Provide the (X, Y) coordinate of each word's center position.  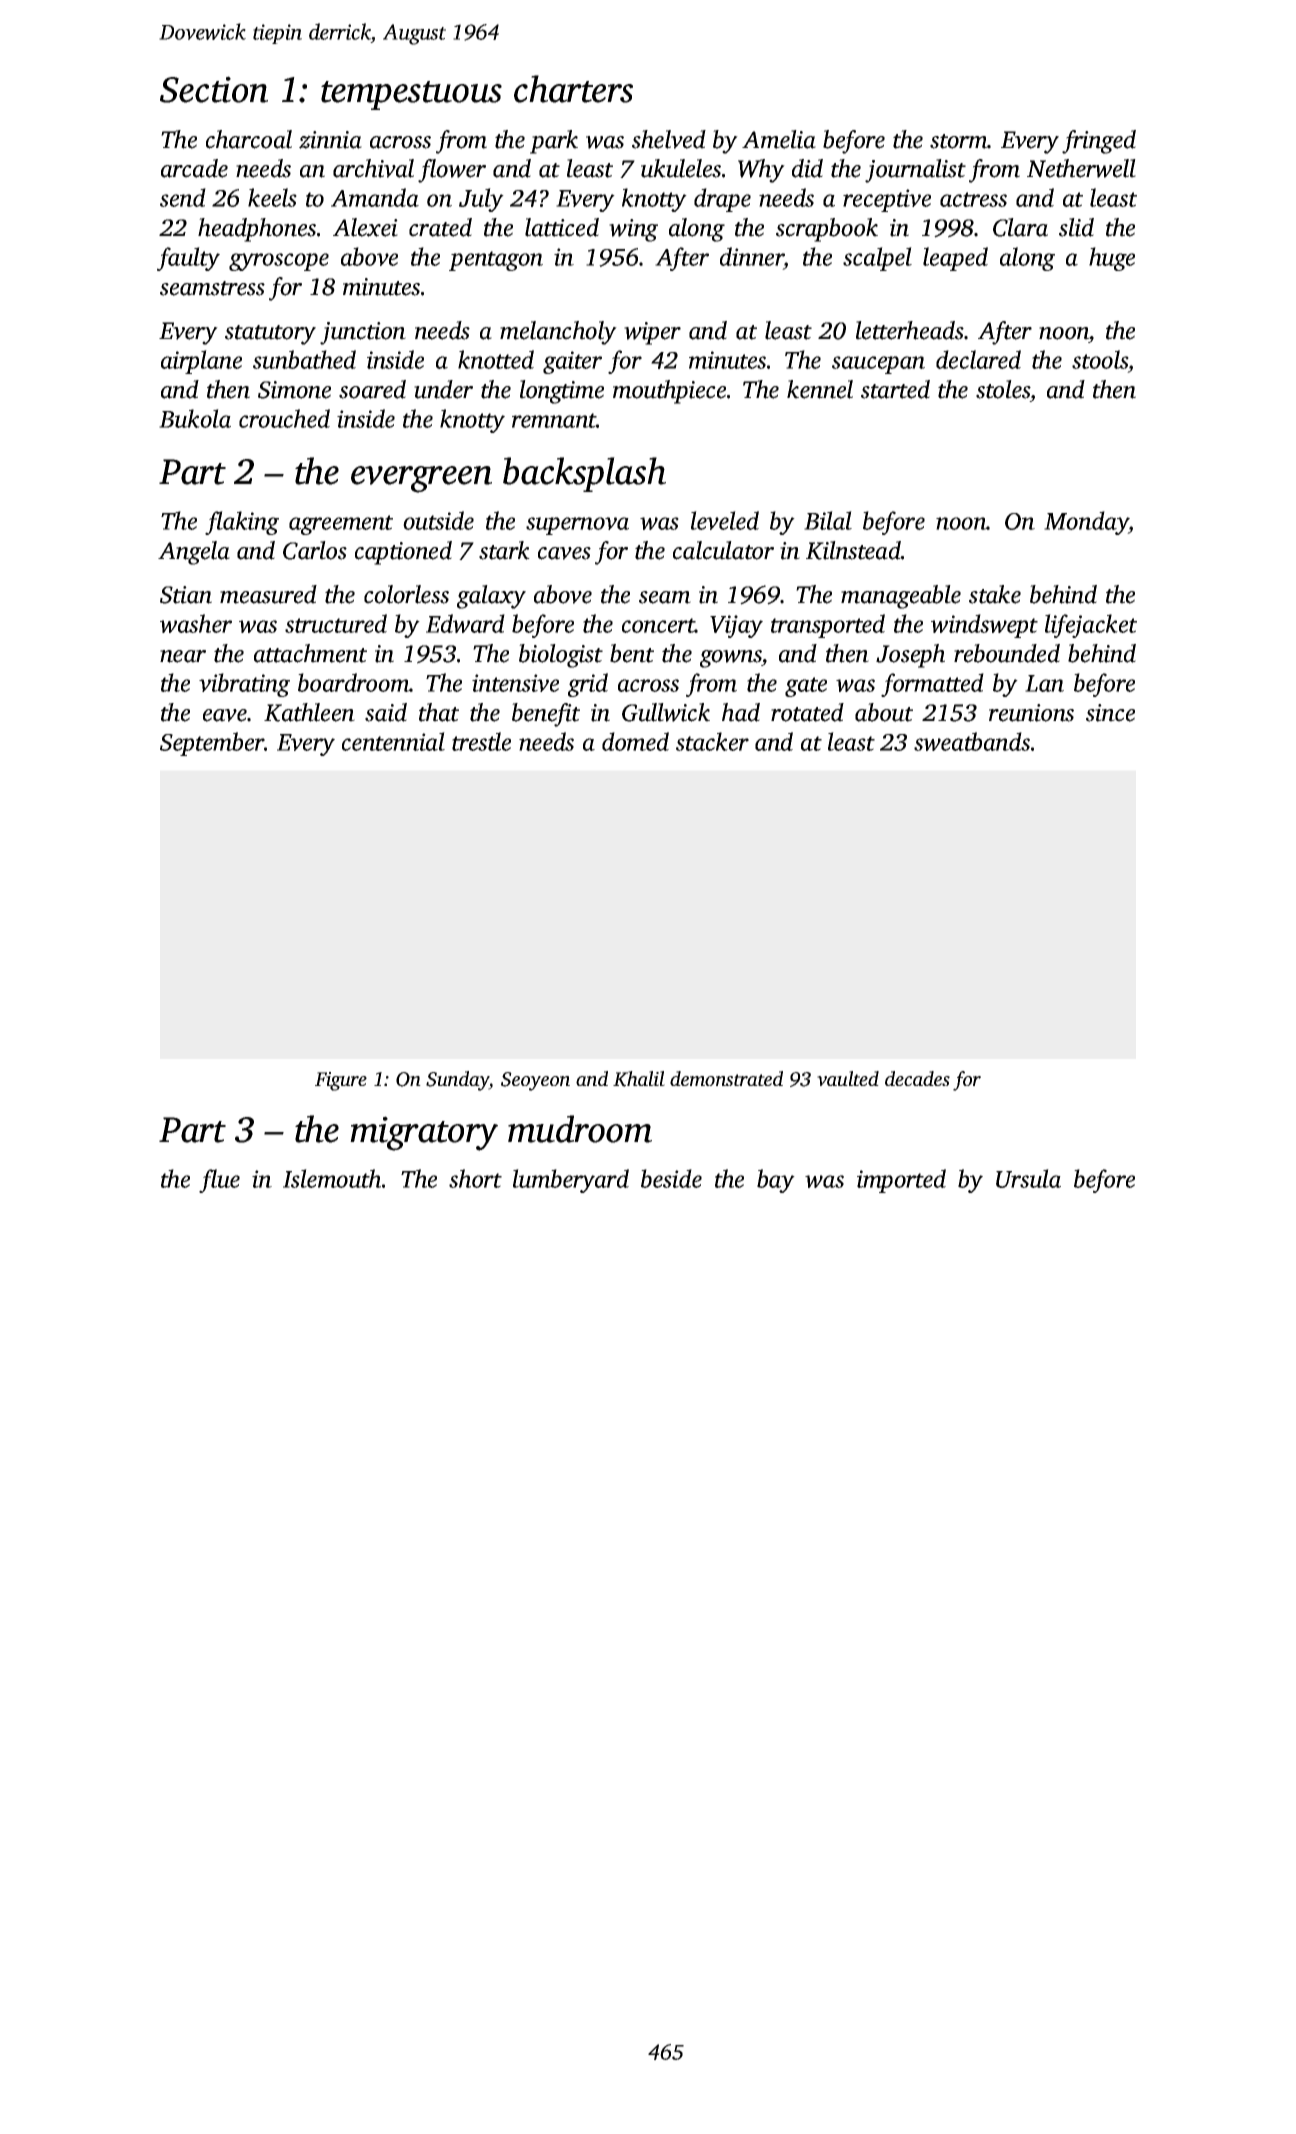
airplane (201, 362)
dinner (752, 258)
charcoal (249, 139)
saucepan (878, 365)
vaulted (848, 1078)
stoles (1003, 389)
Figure (341, 1081)
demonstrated (726, 1078)
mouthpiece (669, 392)
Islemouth (332, 1178)
